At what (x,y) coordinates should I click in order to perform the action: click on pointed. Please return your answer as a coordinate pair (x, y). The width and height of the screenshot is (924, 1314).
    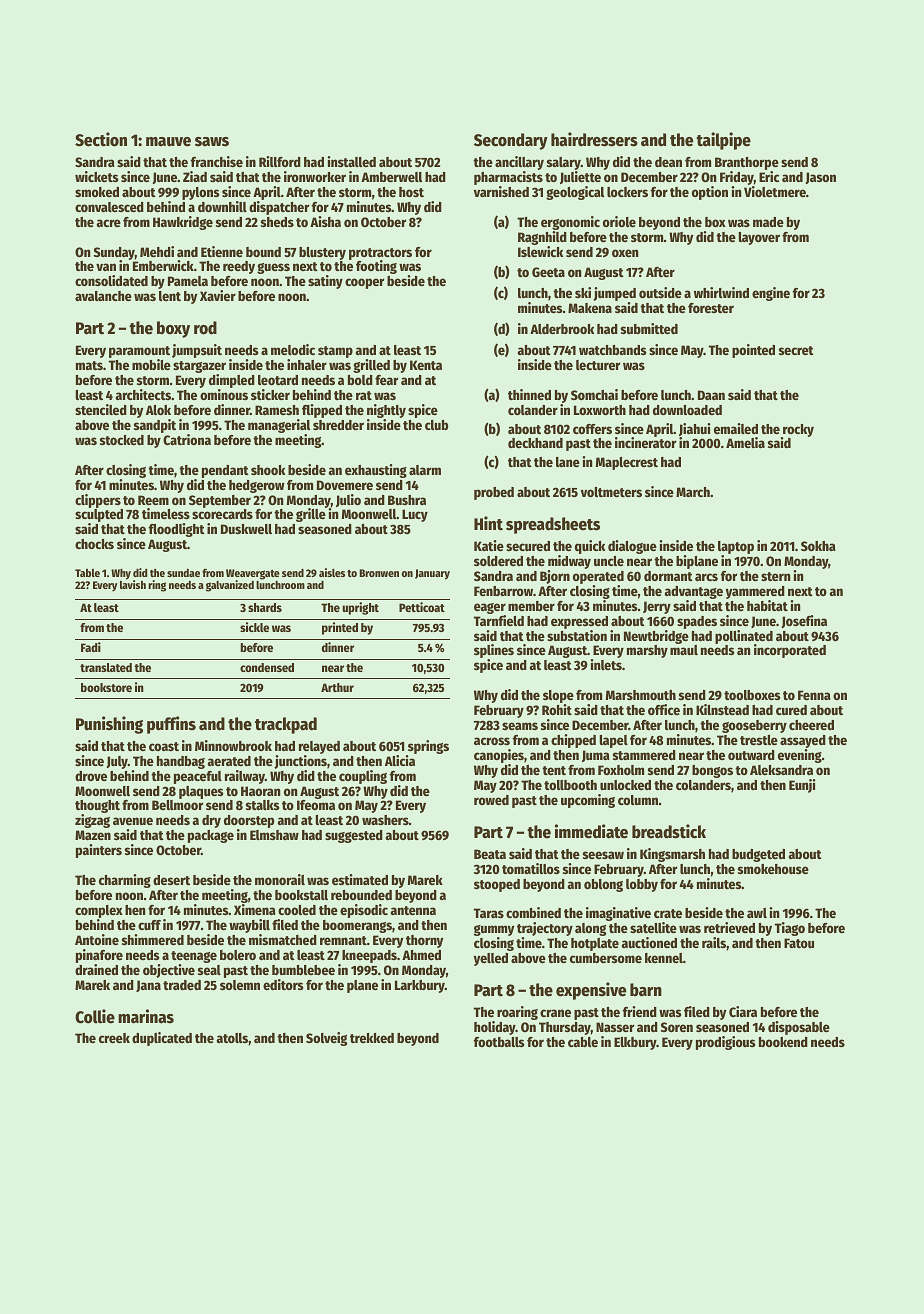
    Looking at the image, I should click on (753, 351).
